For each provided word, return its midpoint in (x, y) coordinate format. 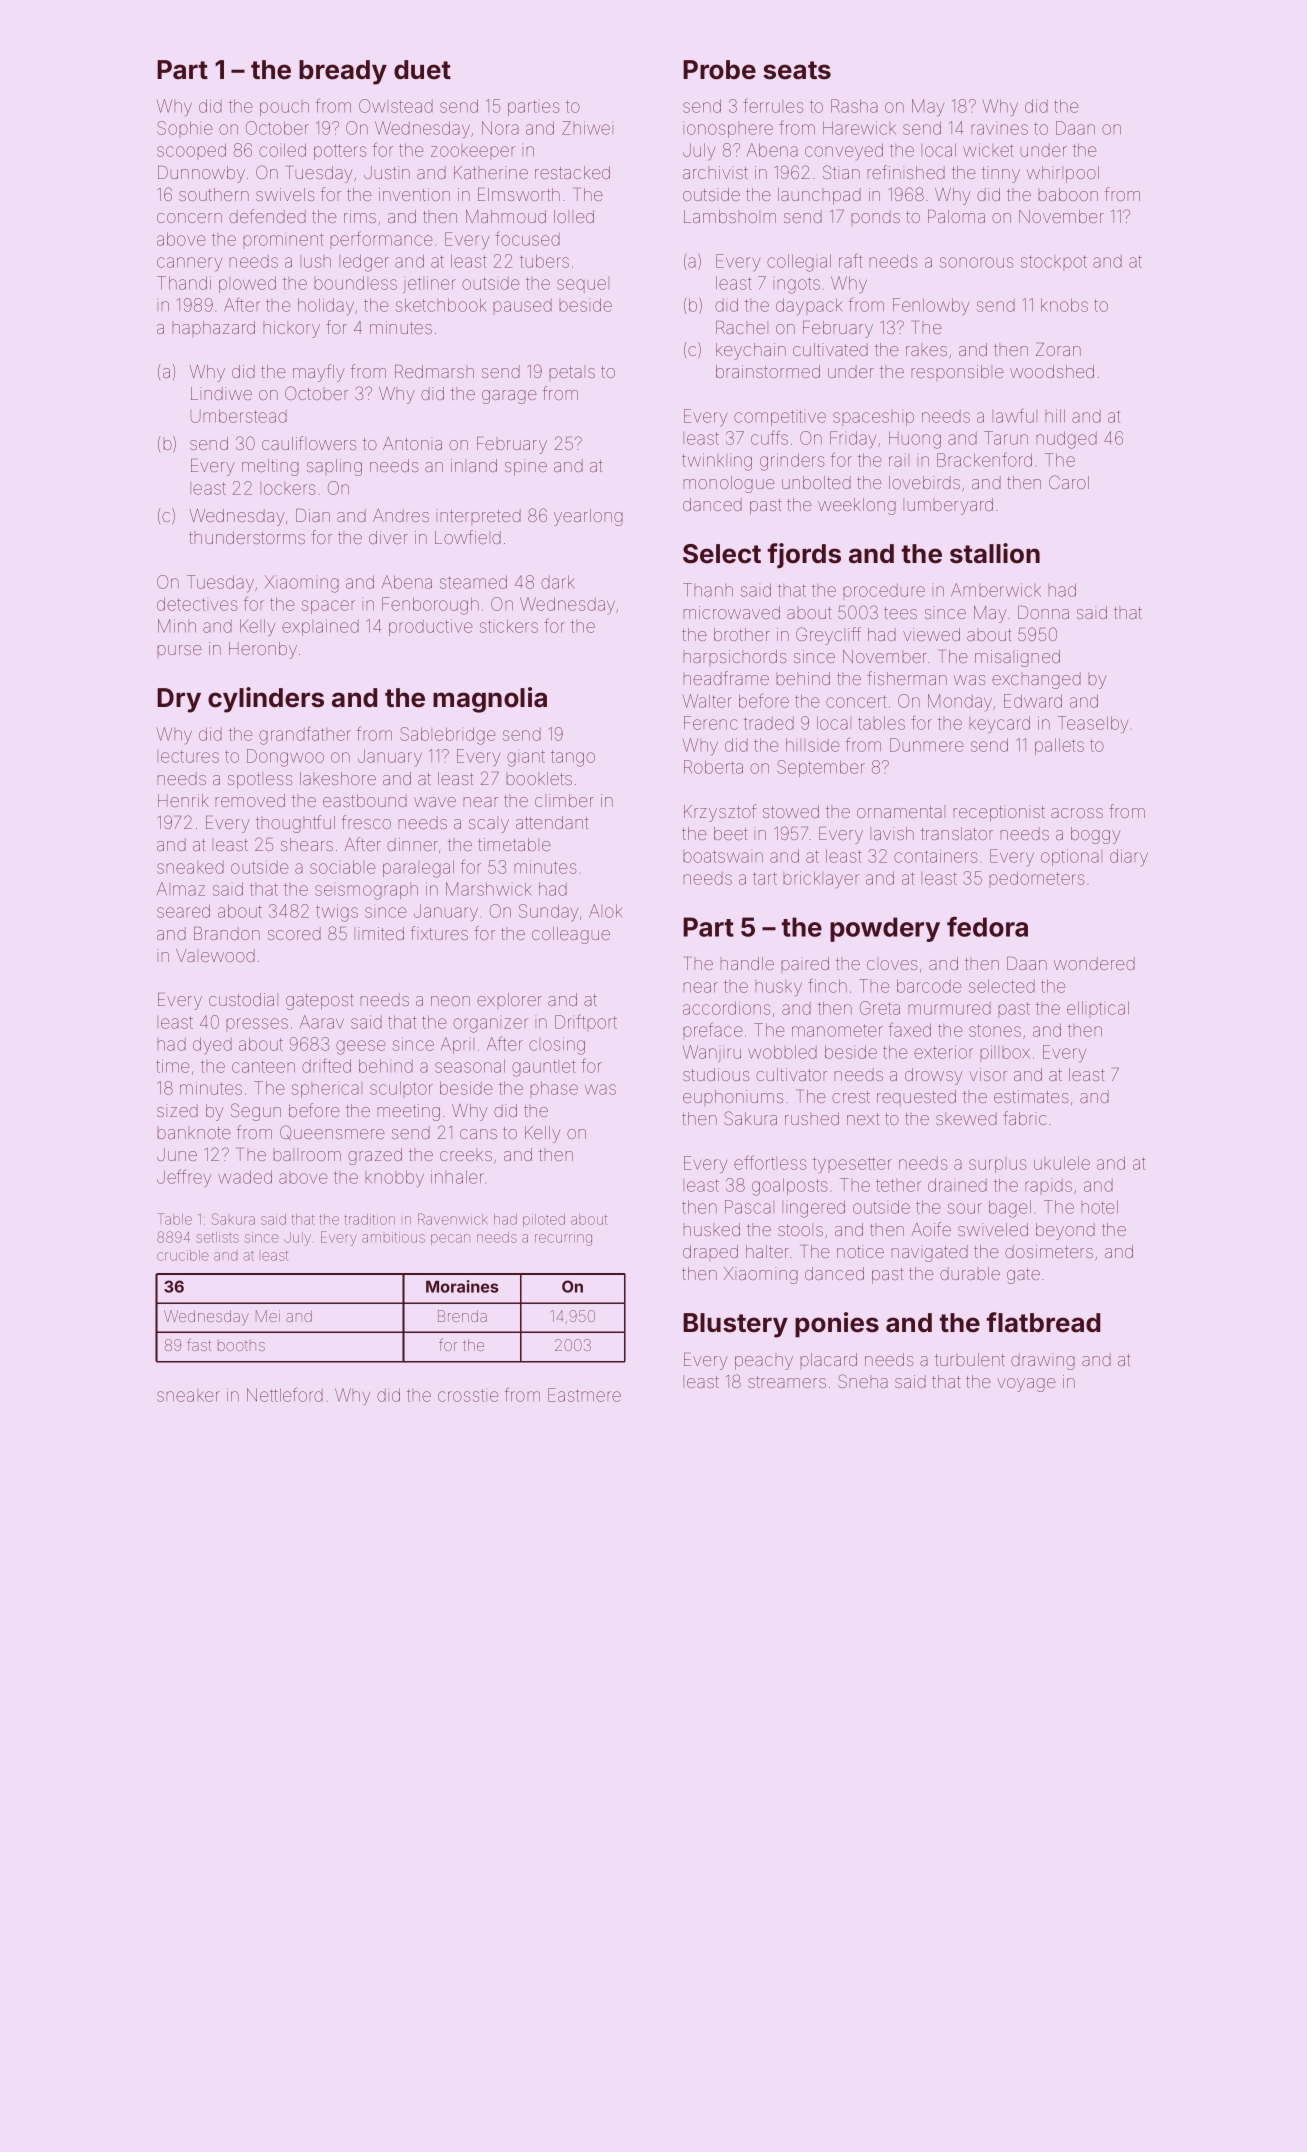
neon (450, 1001)
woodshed (1052, 371)
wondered (1094, 963)
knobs (1064, 305)
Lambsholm (730, 216)
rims (360, 216)
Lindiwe (221, 393)
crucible (183, 1255)
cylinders (266, 700)
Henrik (183, 800)
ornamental (899, 812)
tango (573, 758)
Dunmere (926, 745)
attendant (552, 822)
